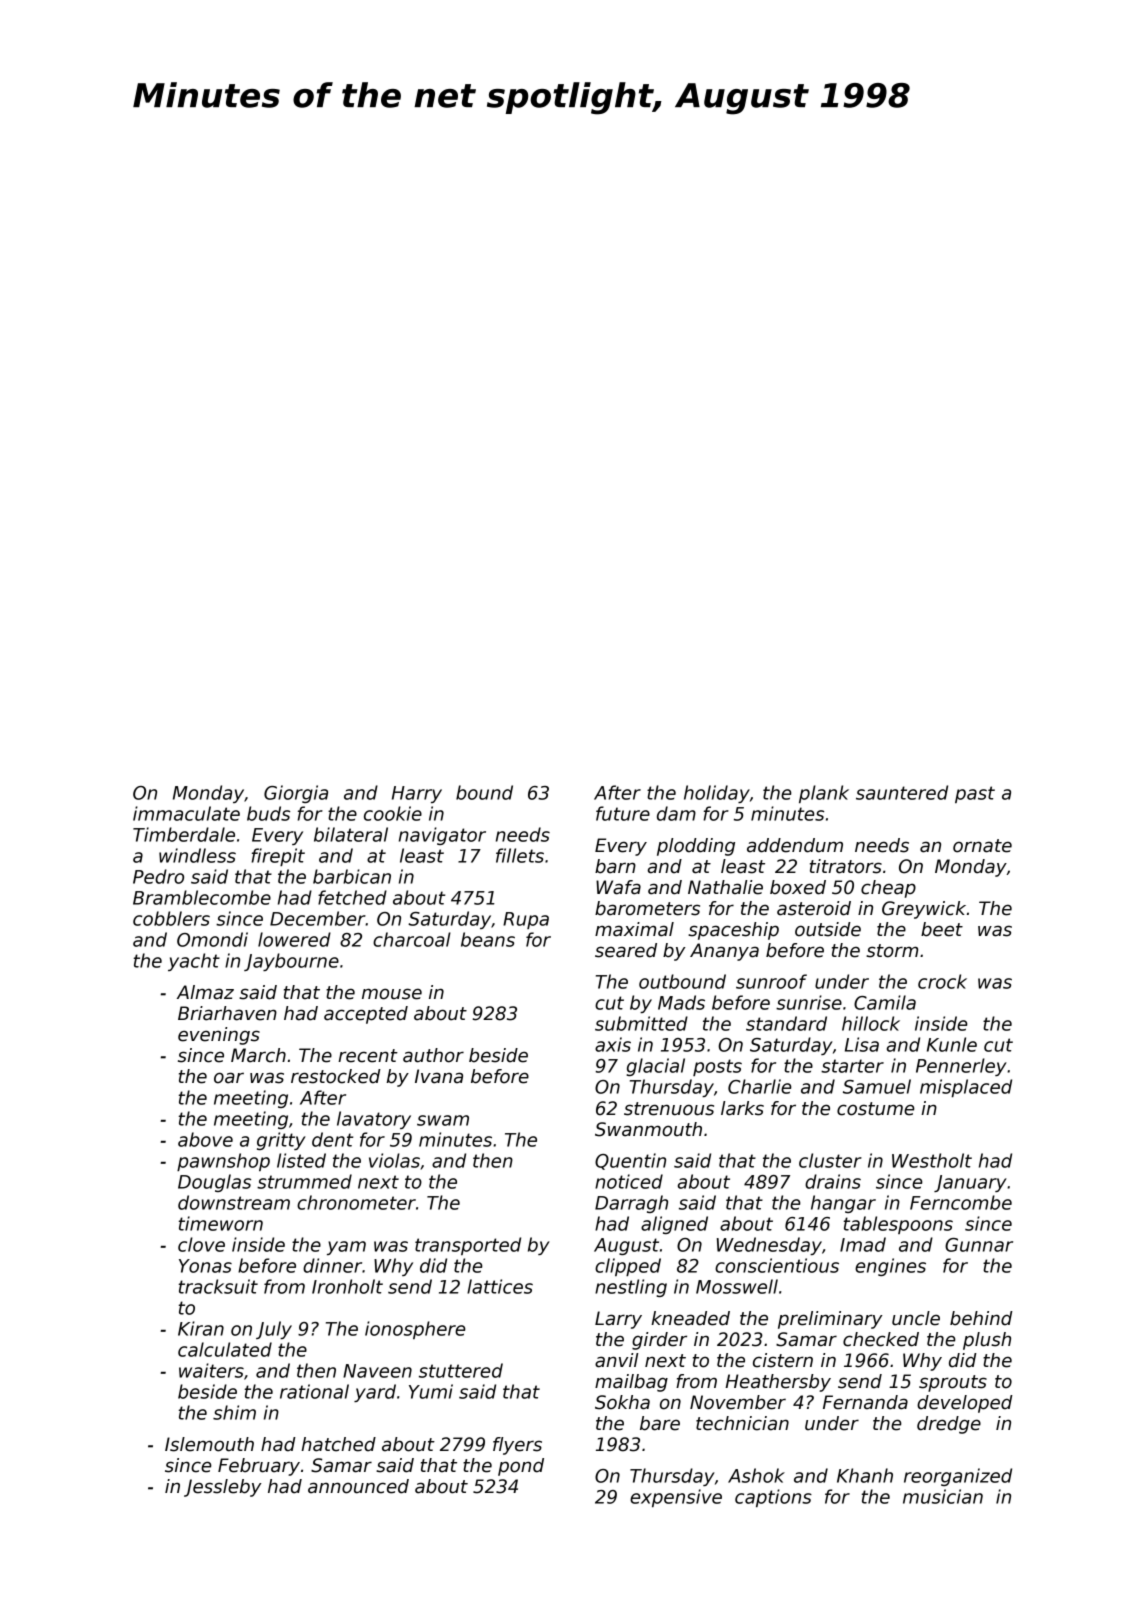 This screenshot has width=1145, height=1619. Describe the element at coordinates (201, 1328) in the screenshot. I see `Kiran` at that location.
